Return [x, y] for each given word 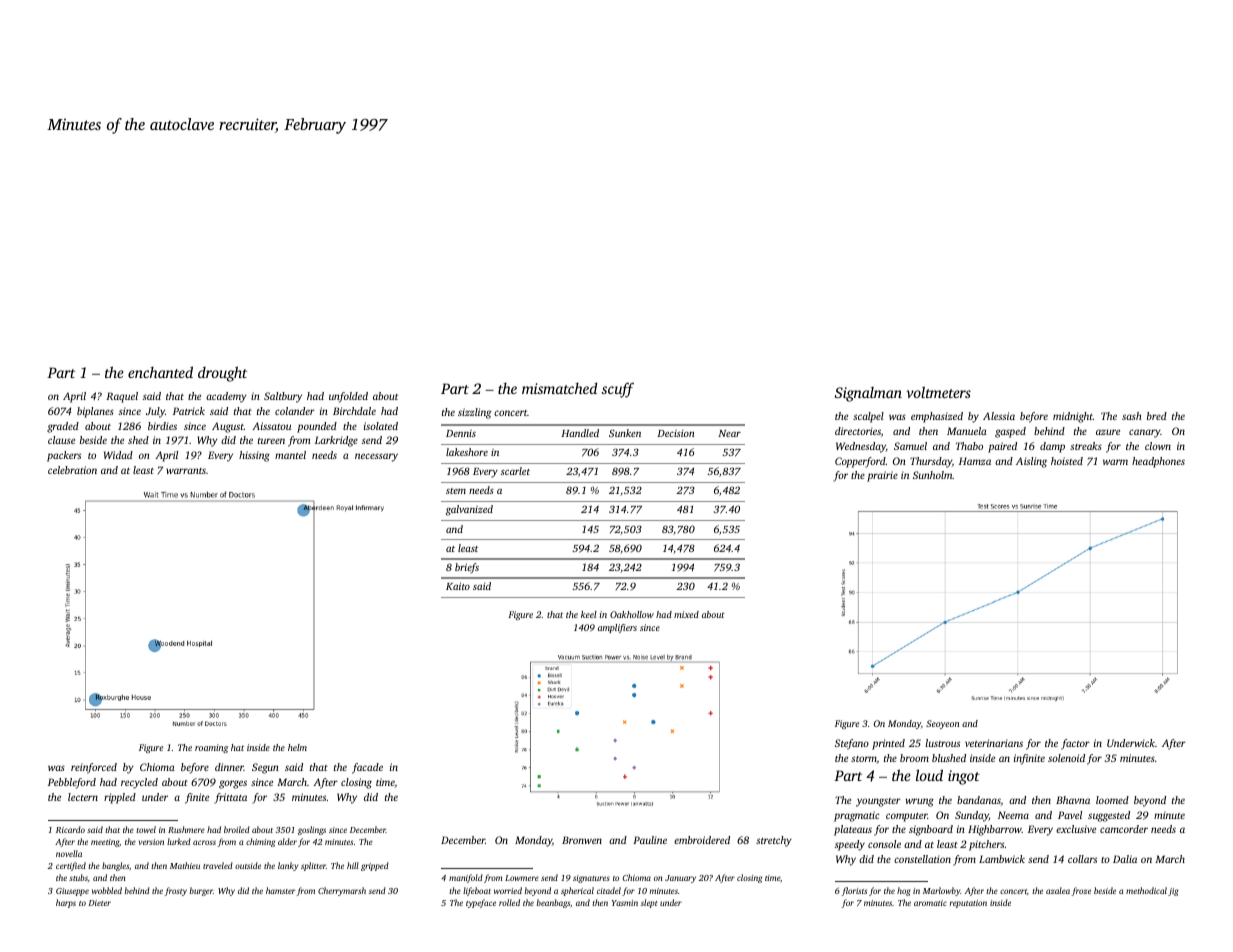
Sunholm [933, 475]
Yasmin [625, 903]
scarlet [515, 471]
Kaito [458, 586]
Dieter [99, 903]
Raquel [122, 397]
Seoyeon [942, 724]
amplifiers [617, 628]
